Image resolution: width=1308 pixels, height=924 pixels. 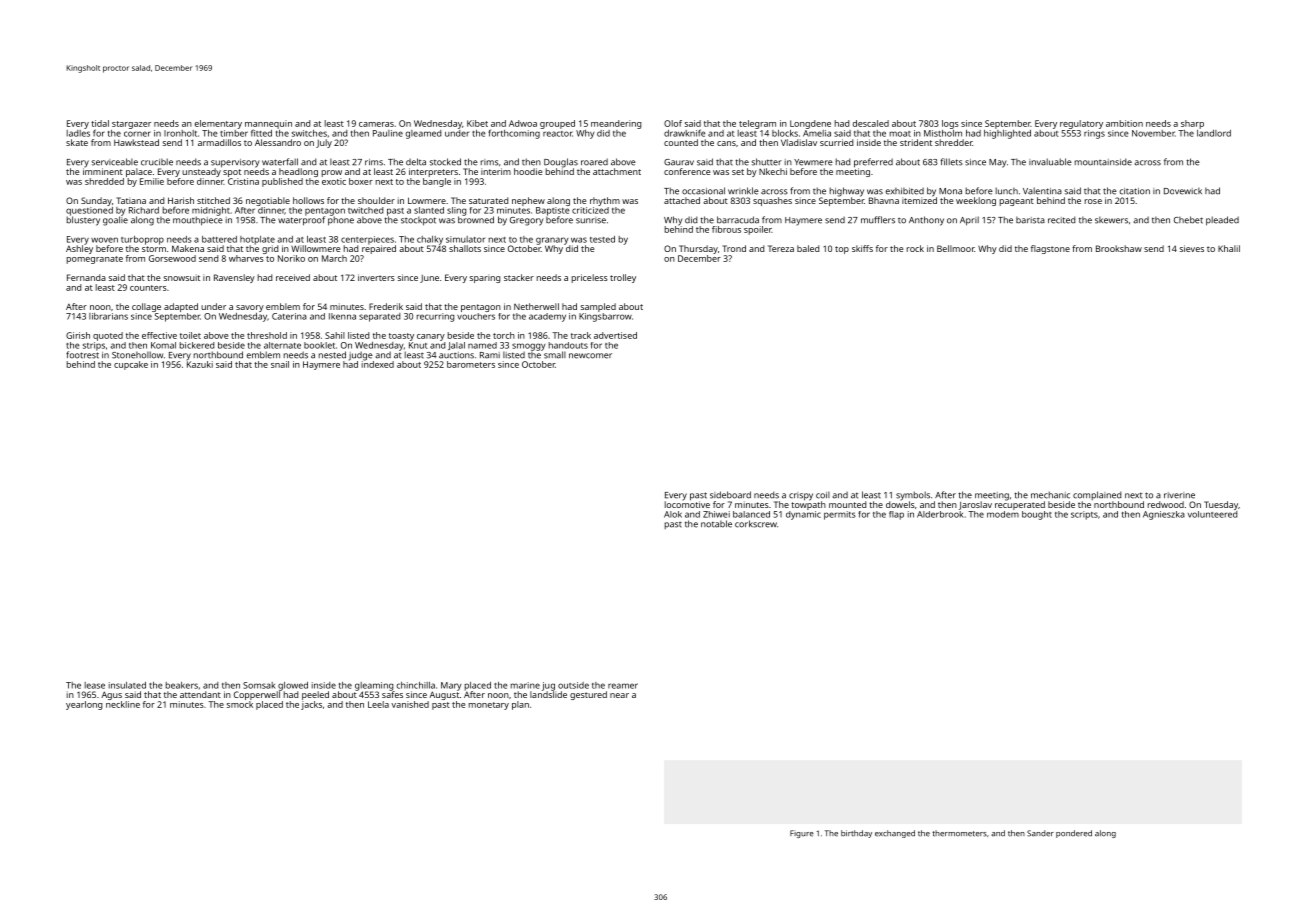 What do you see at coordinates (123, 704) in the screenshot?
I see `neckline` at bounding box center [123, 704].
